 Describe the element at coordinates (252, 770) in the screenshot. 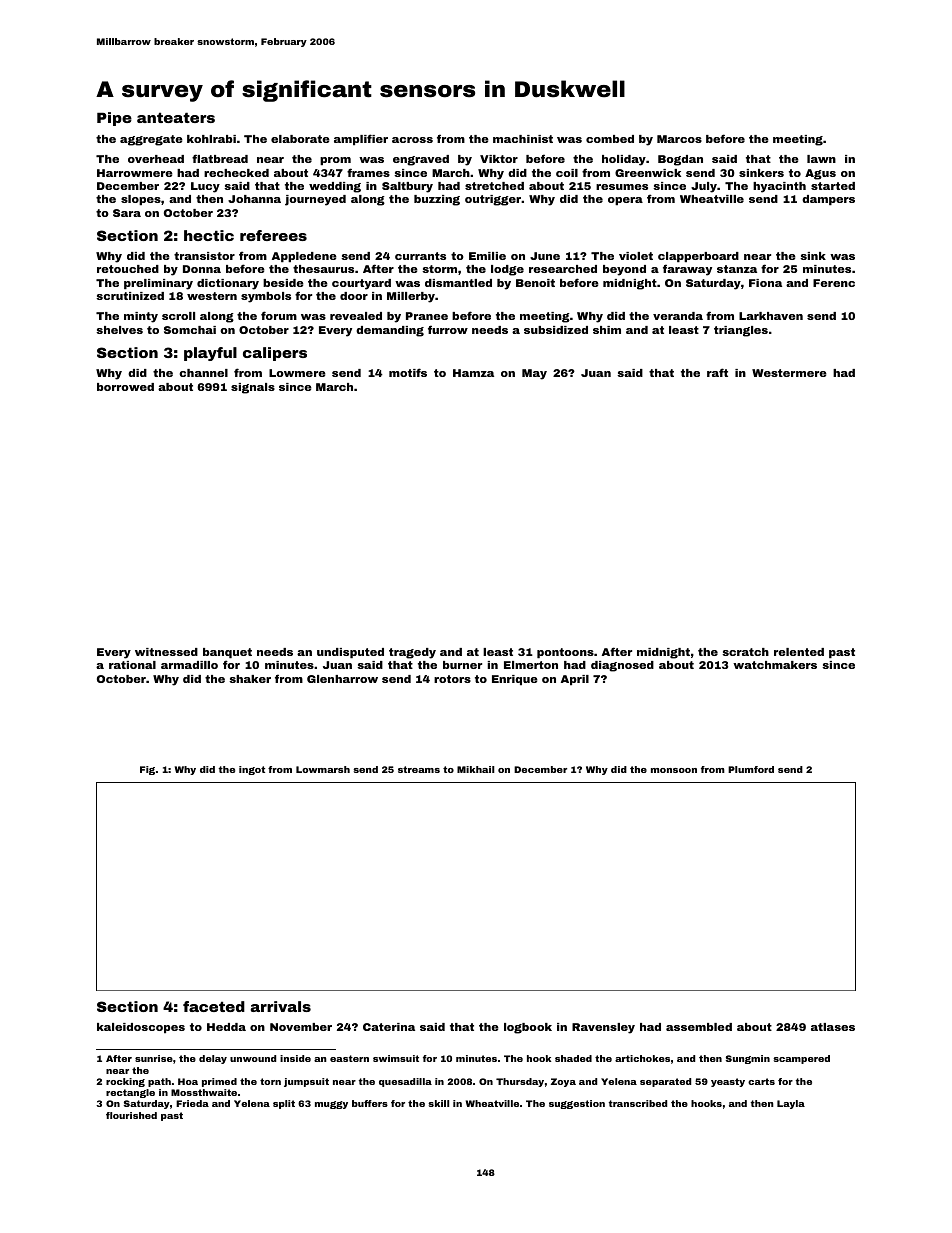

I see `ingot` at that location.
